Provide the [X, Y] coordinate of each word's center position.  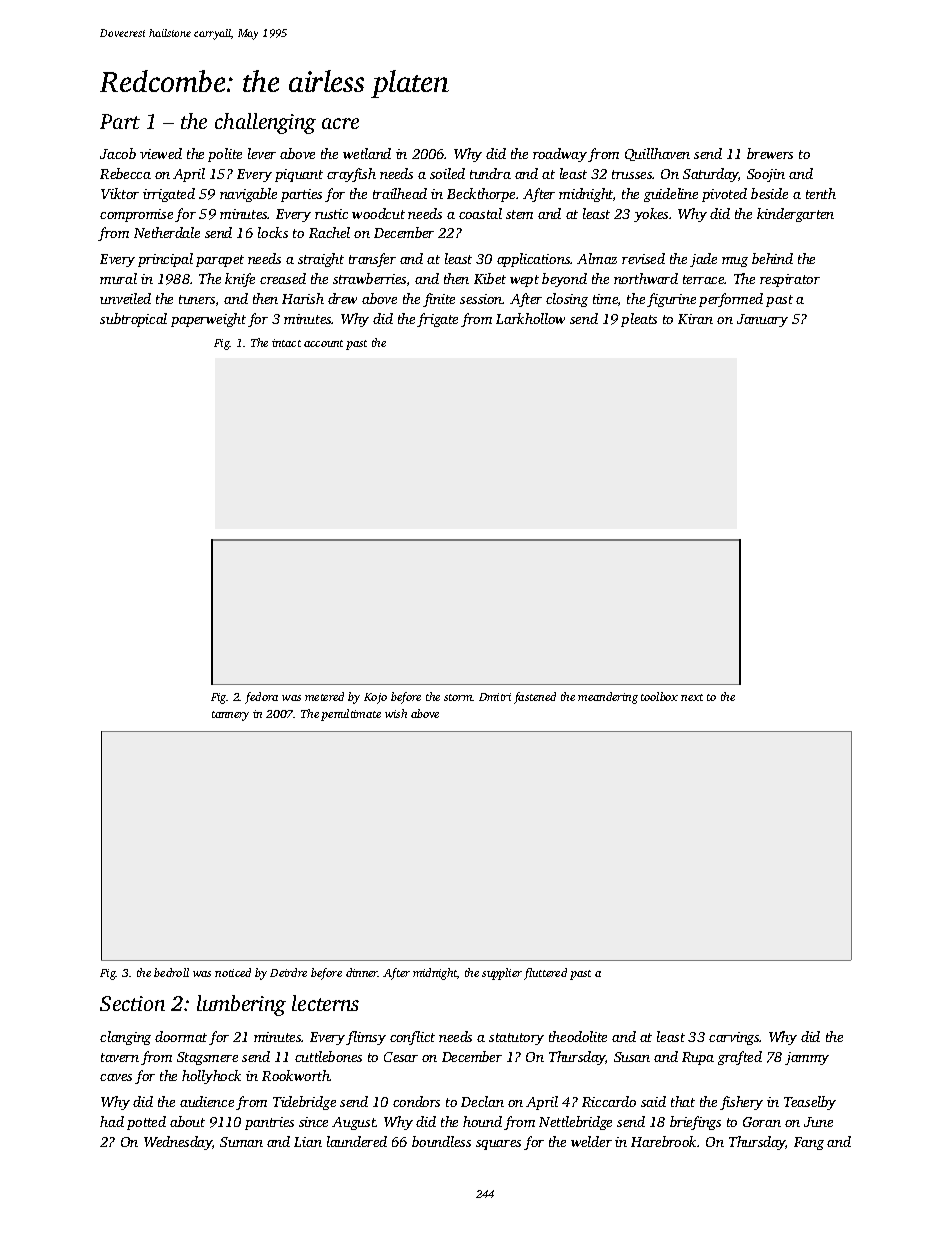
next [692, 697]
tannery [230, 716]
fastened [535, 698]
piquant [299, 175]
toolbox [659, 696]
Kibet [490, 278]
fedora [261, 698]
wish [396, 713]
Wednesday [178, 1143]
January [762, 320]
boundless [441, 1141]
